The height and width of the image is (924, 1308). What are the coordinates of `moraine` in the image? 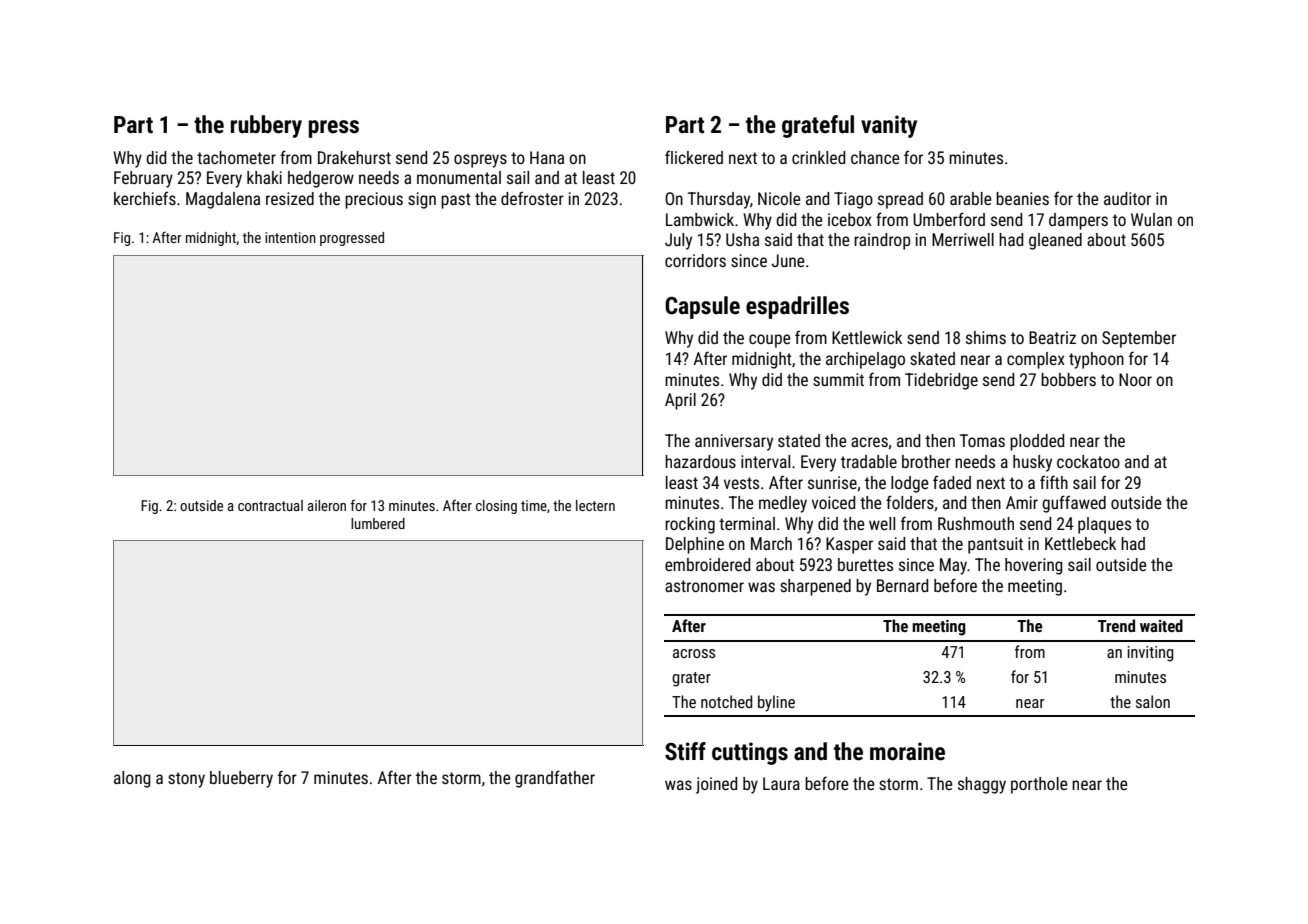 It's located at (907, 751).
